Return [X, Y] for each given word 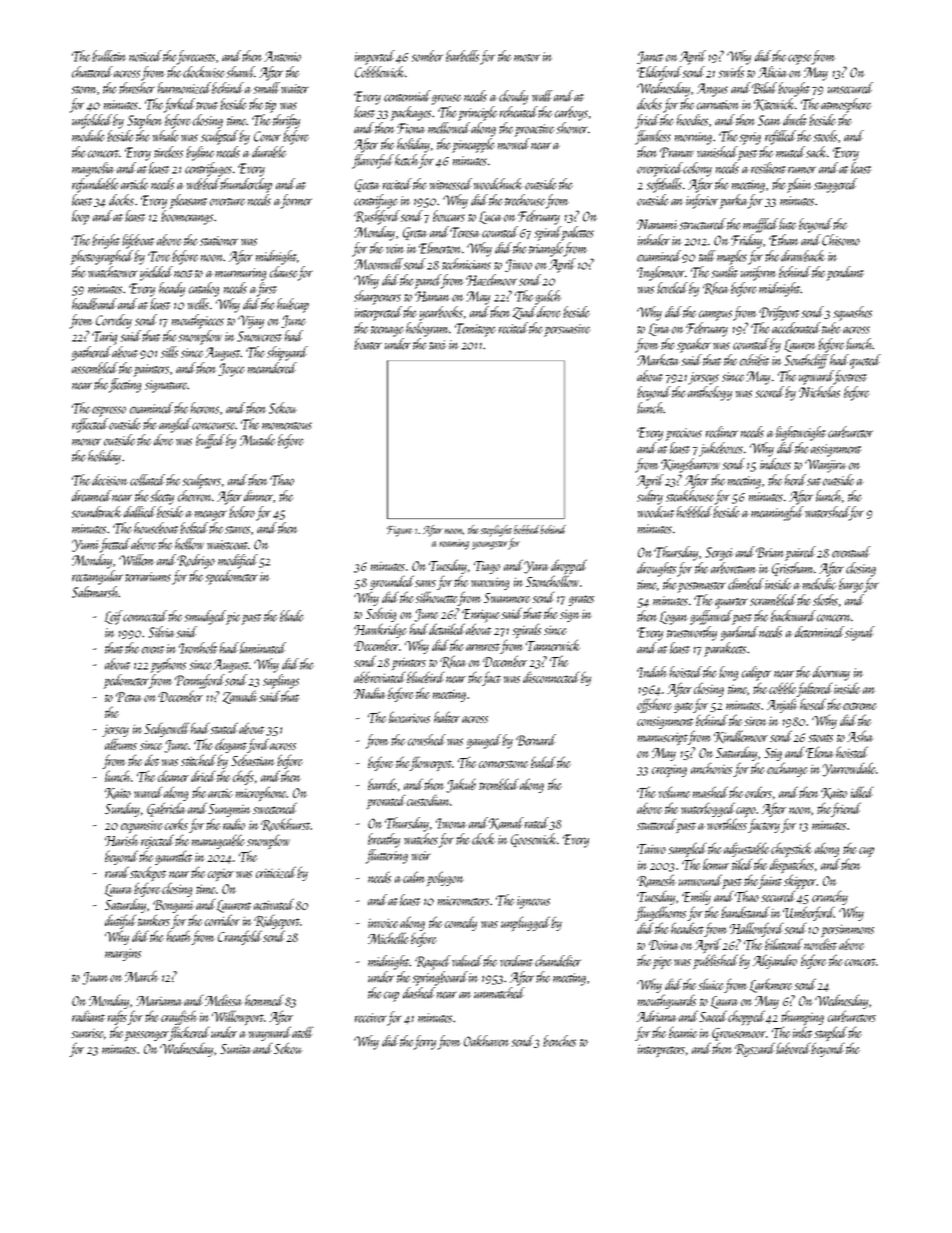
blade [292, 616]
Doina [664, 945]
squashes [853, 313]
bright [106, 241]
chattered [92, 72]
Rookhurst [285, 825]
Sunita [236, 1049]
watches [421, 839]
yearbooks [441, 313]
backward [793, 616]
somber [427, 56]
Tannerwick [553, 645]
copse [800, 59]
